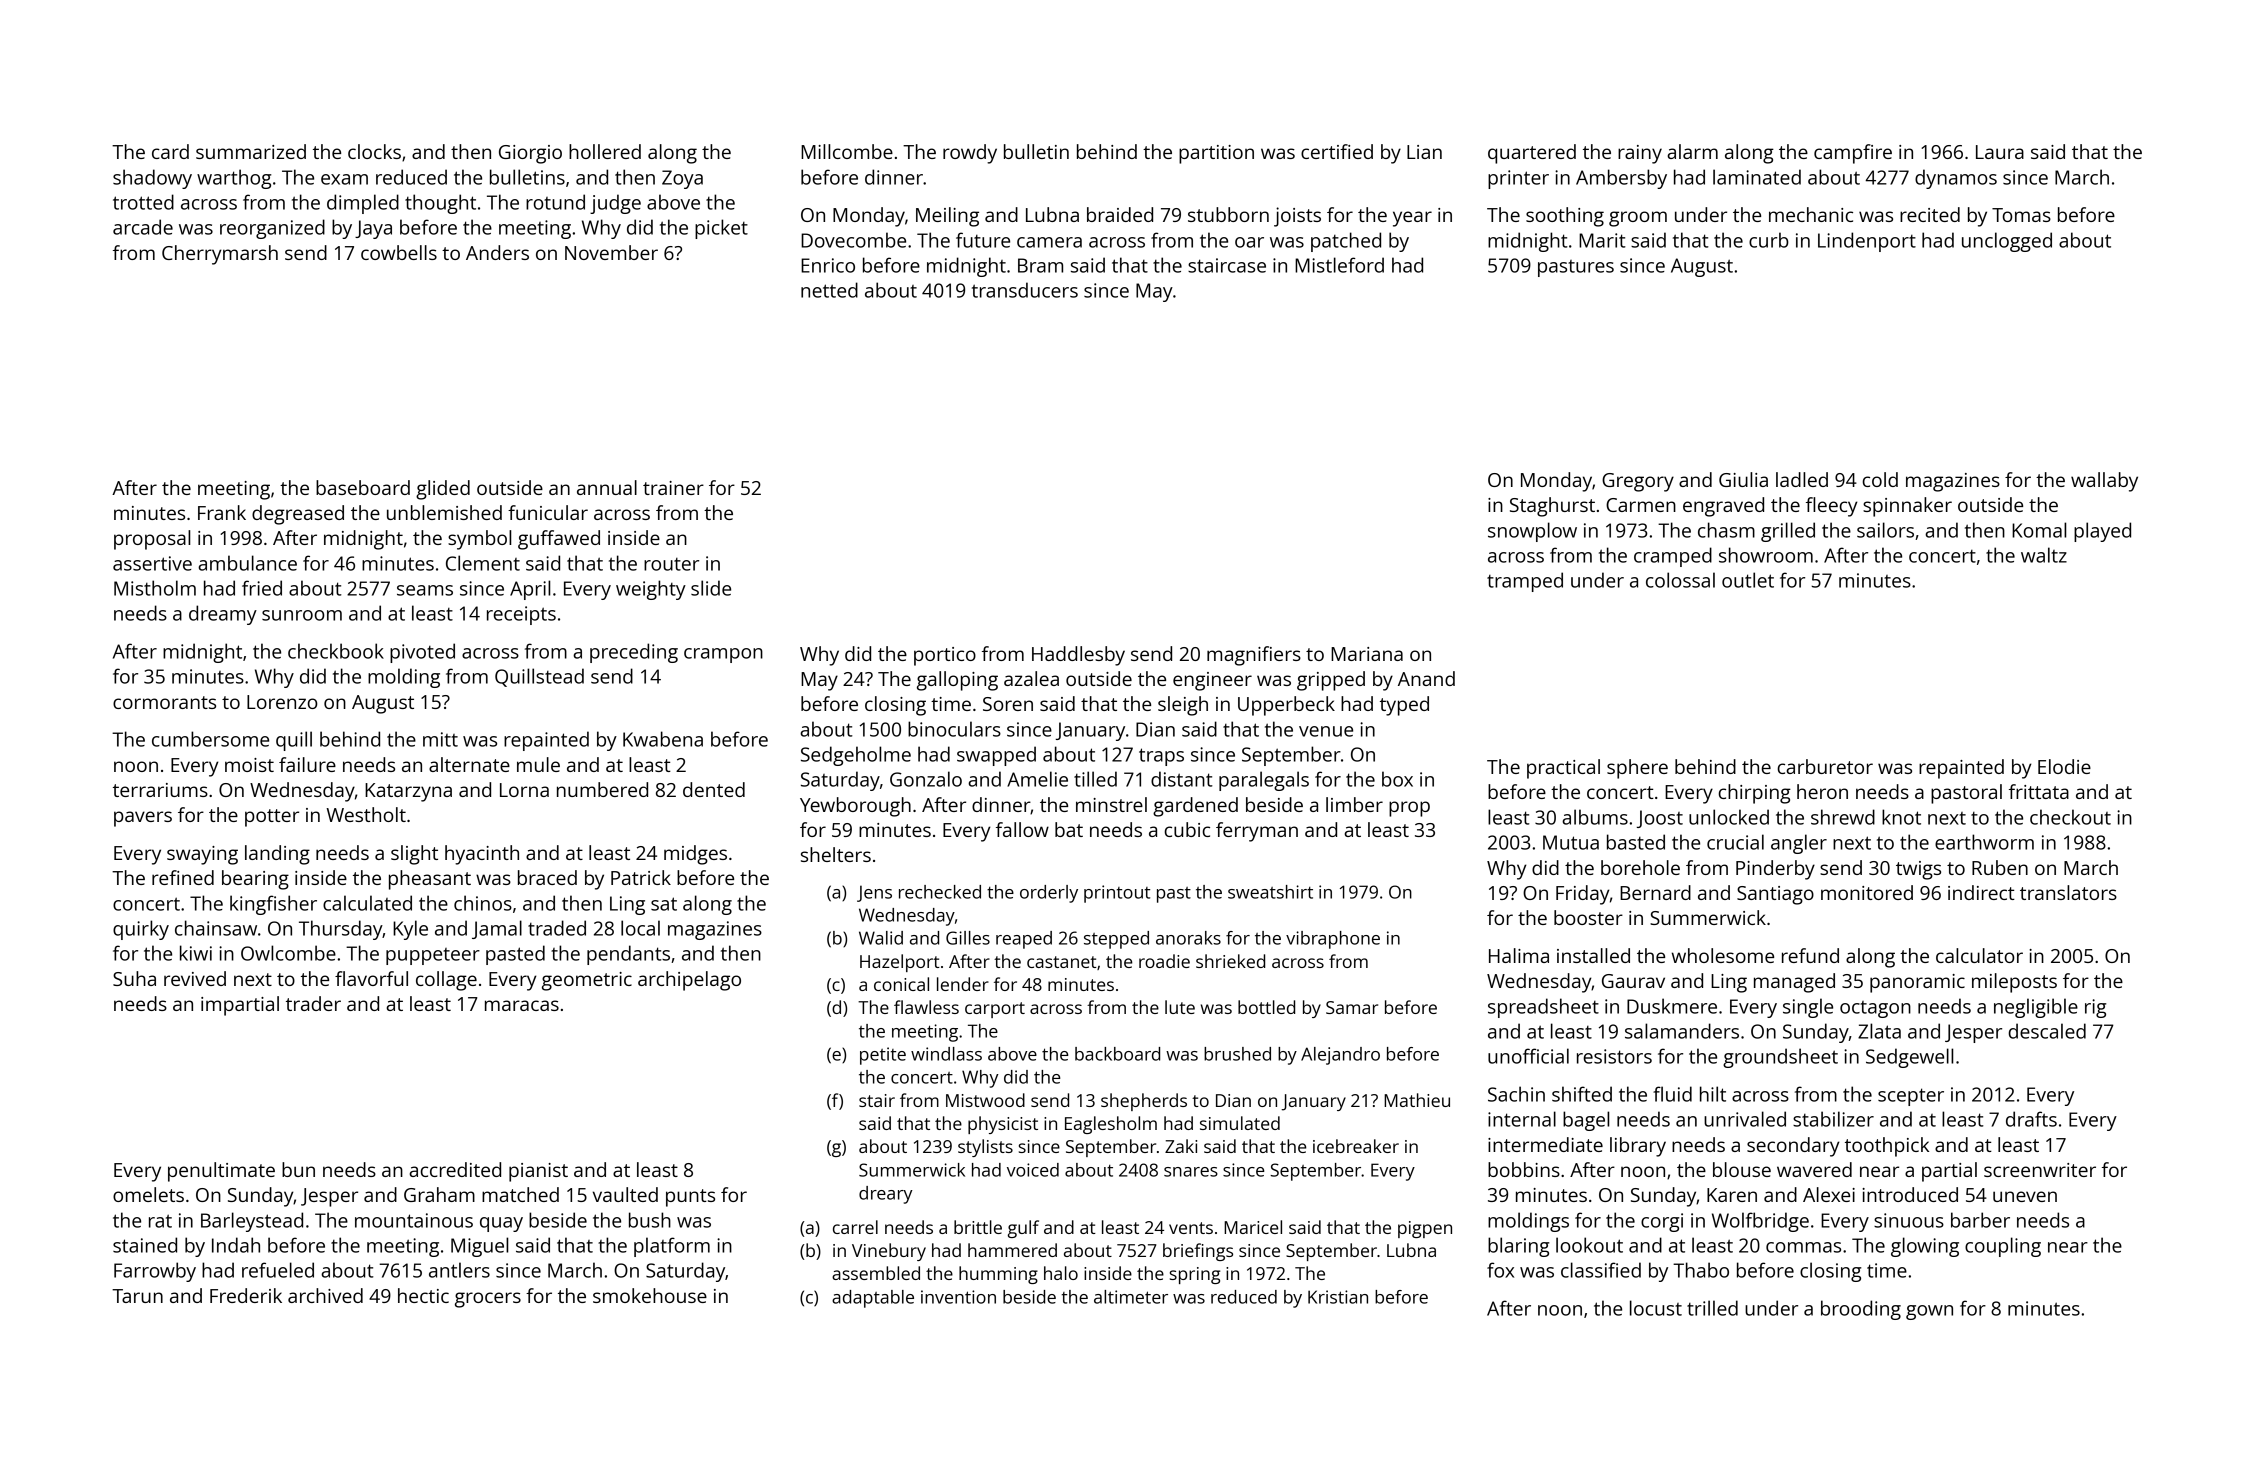 The height and width of the image is (1461, 2258). I want to click on Graham, so click(439, 1194).
